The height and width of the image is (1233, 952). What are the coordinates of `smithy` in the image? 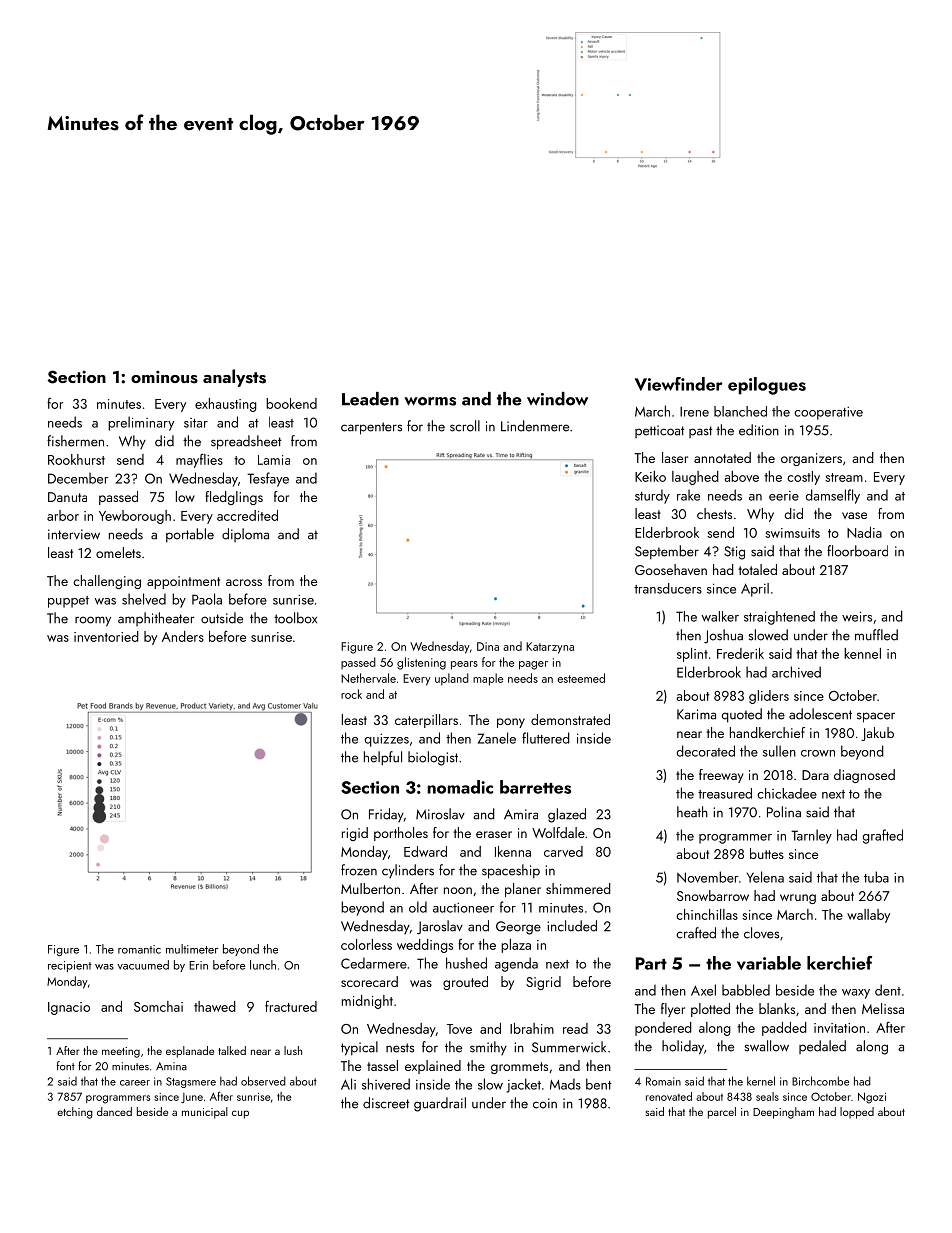 It's located at (488, 1048).
